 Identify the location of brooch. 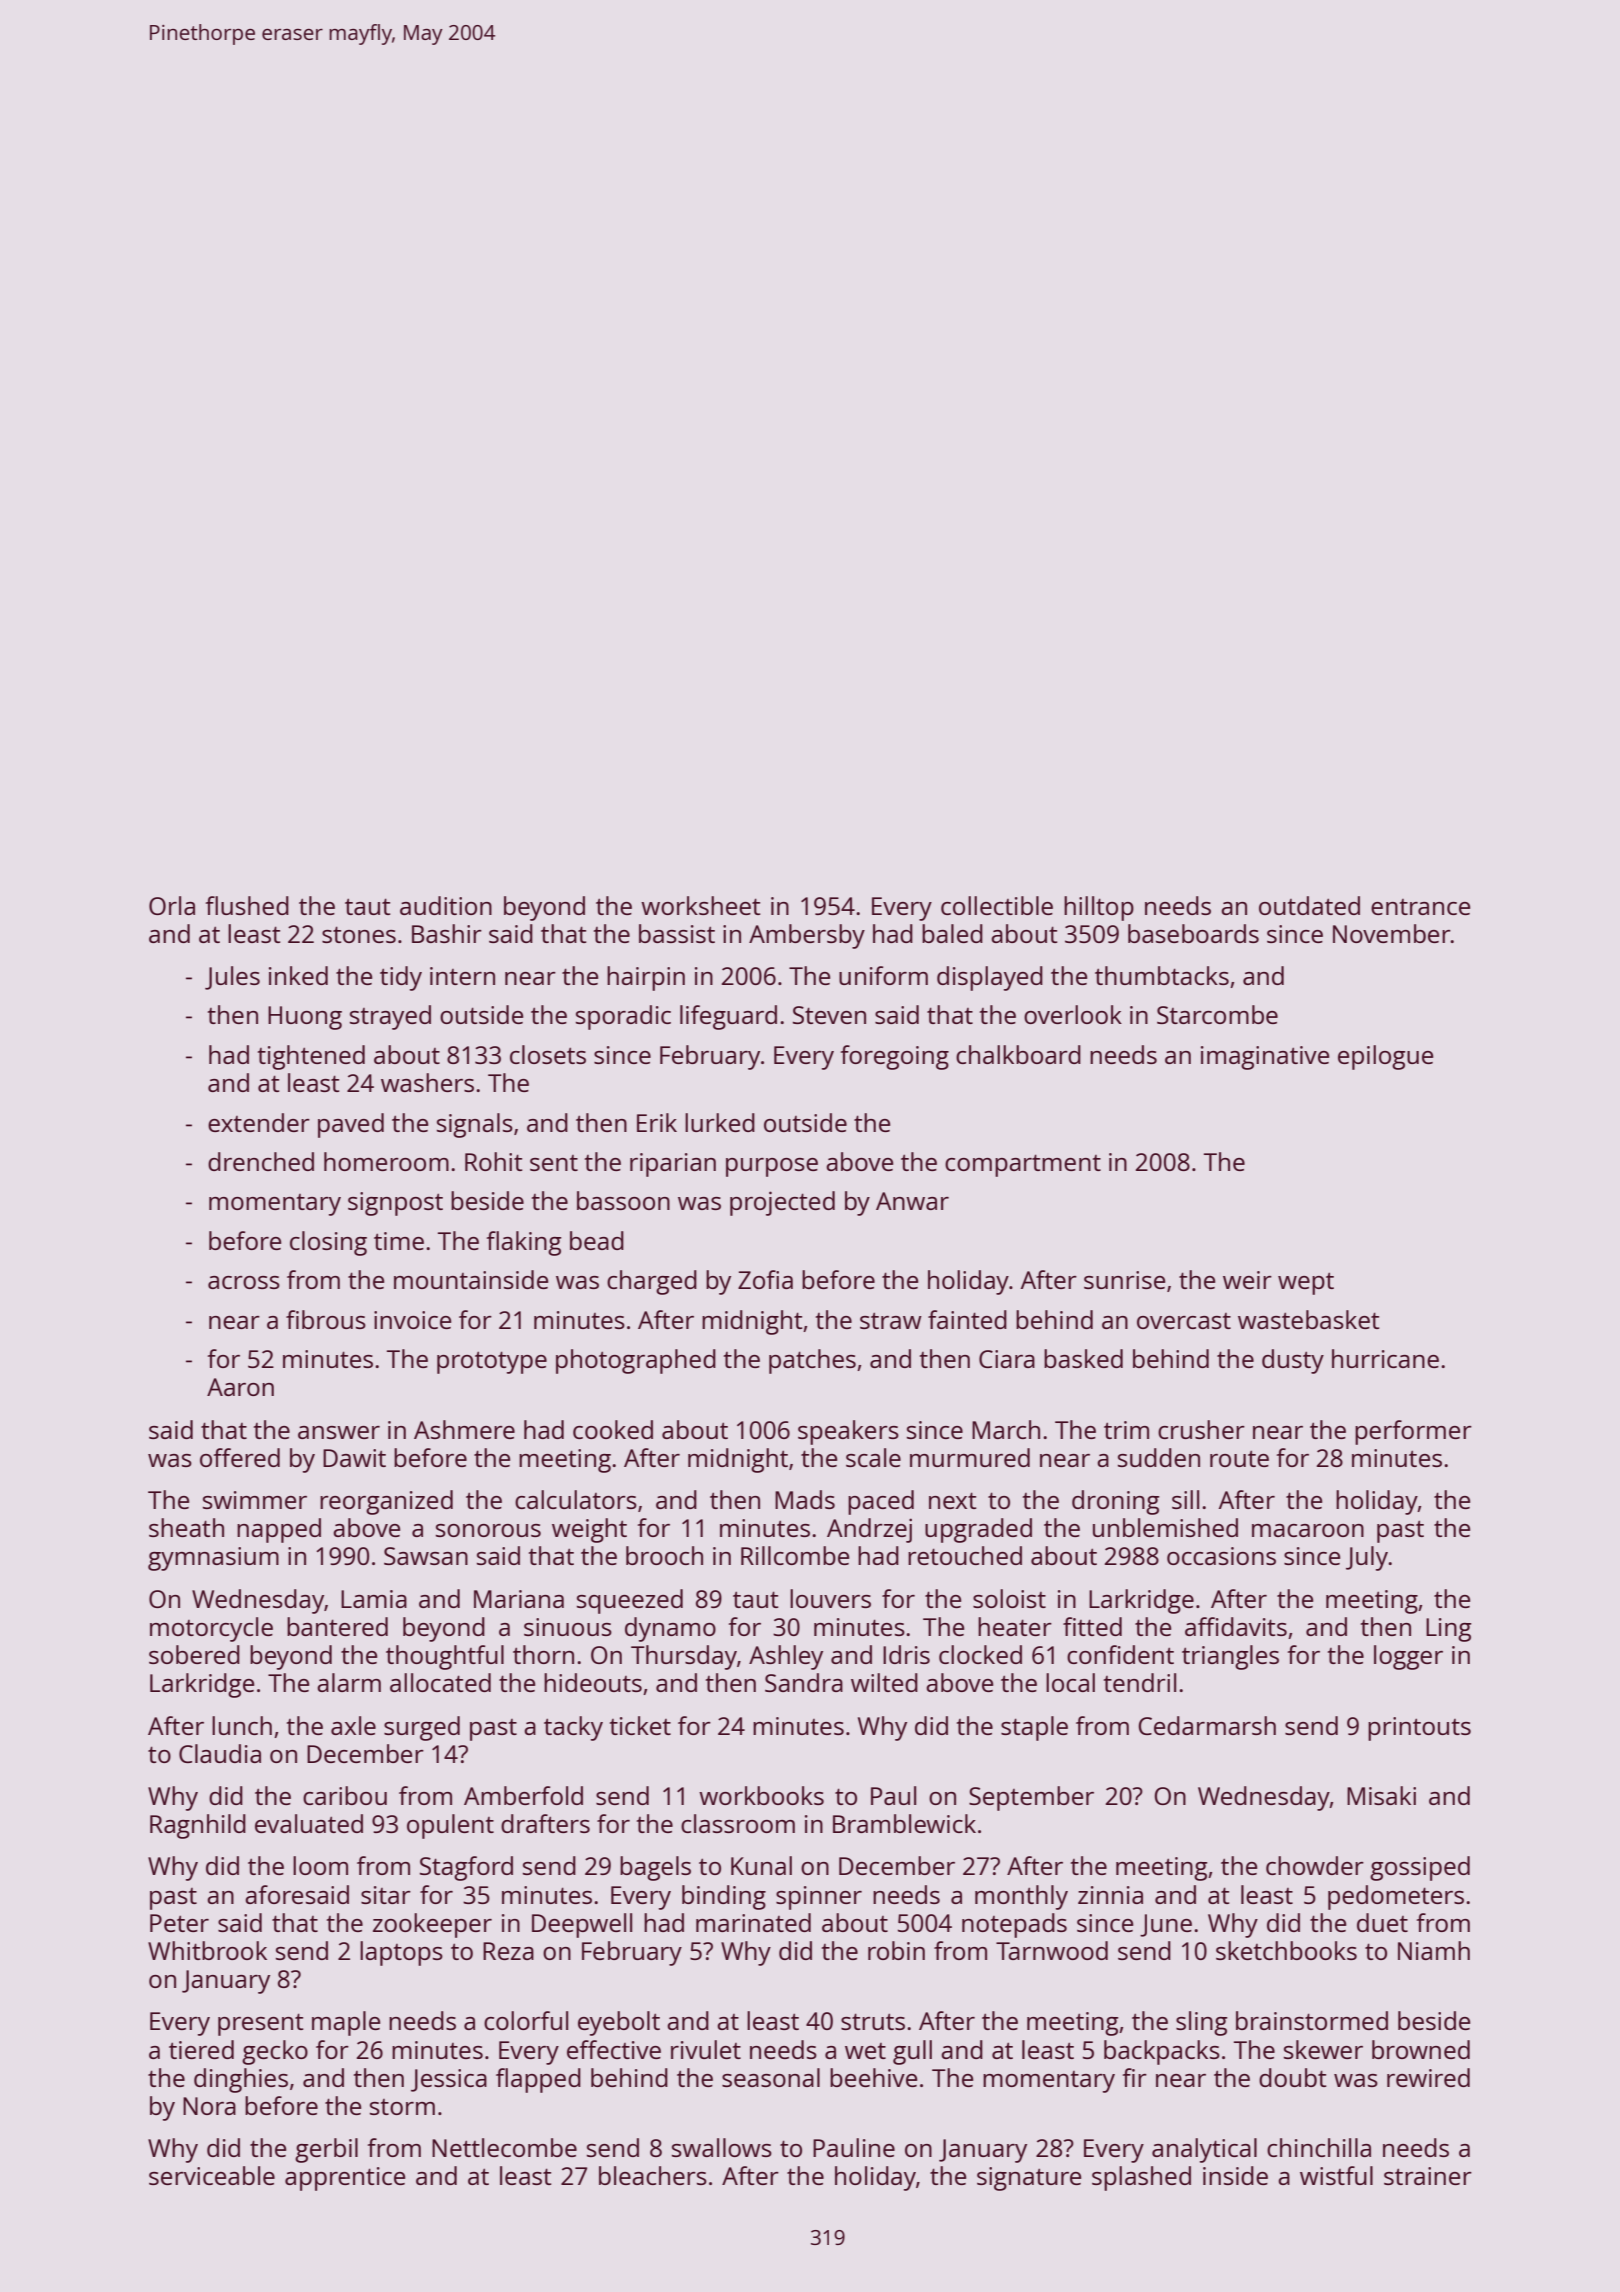
(664, 1555).
